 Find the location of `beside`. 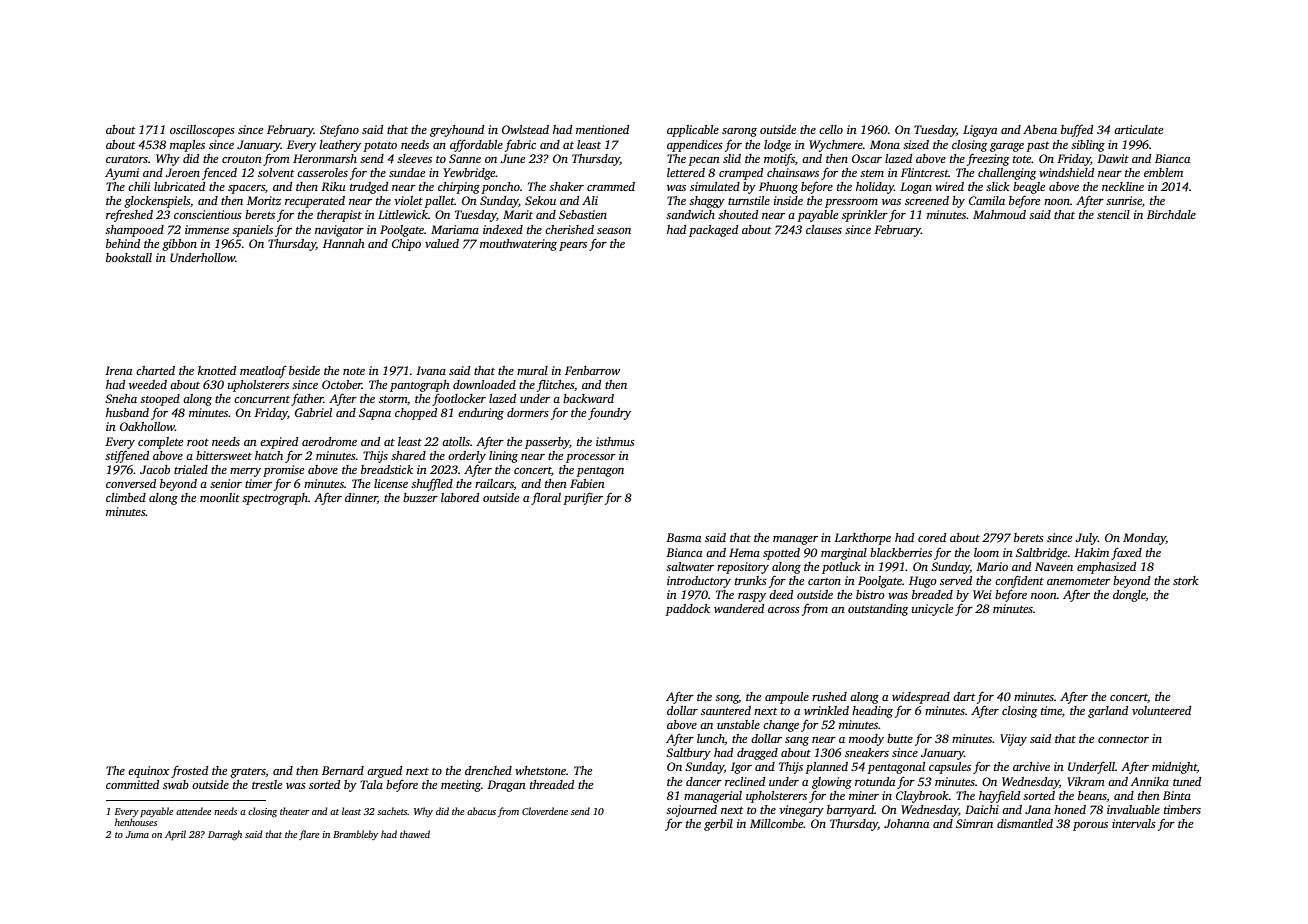

beside is located at coordinates (304, 370).
